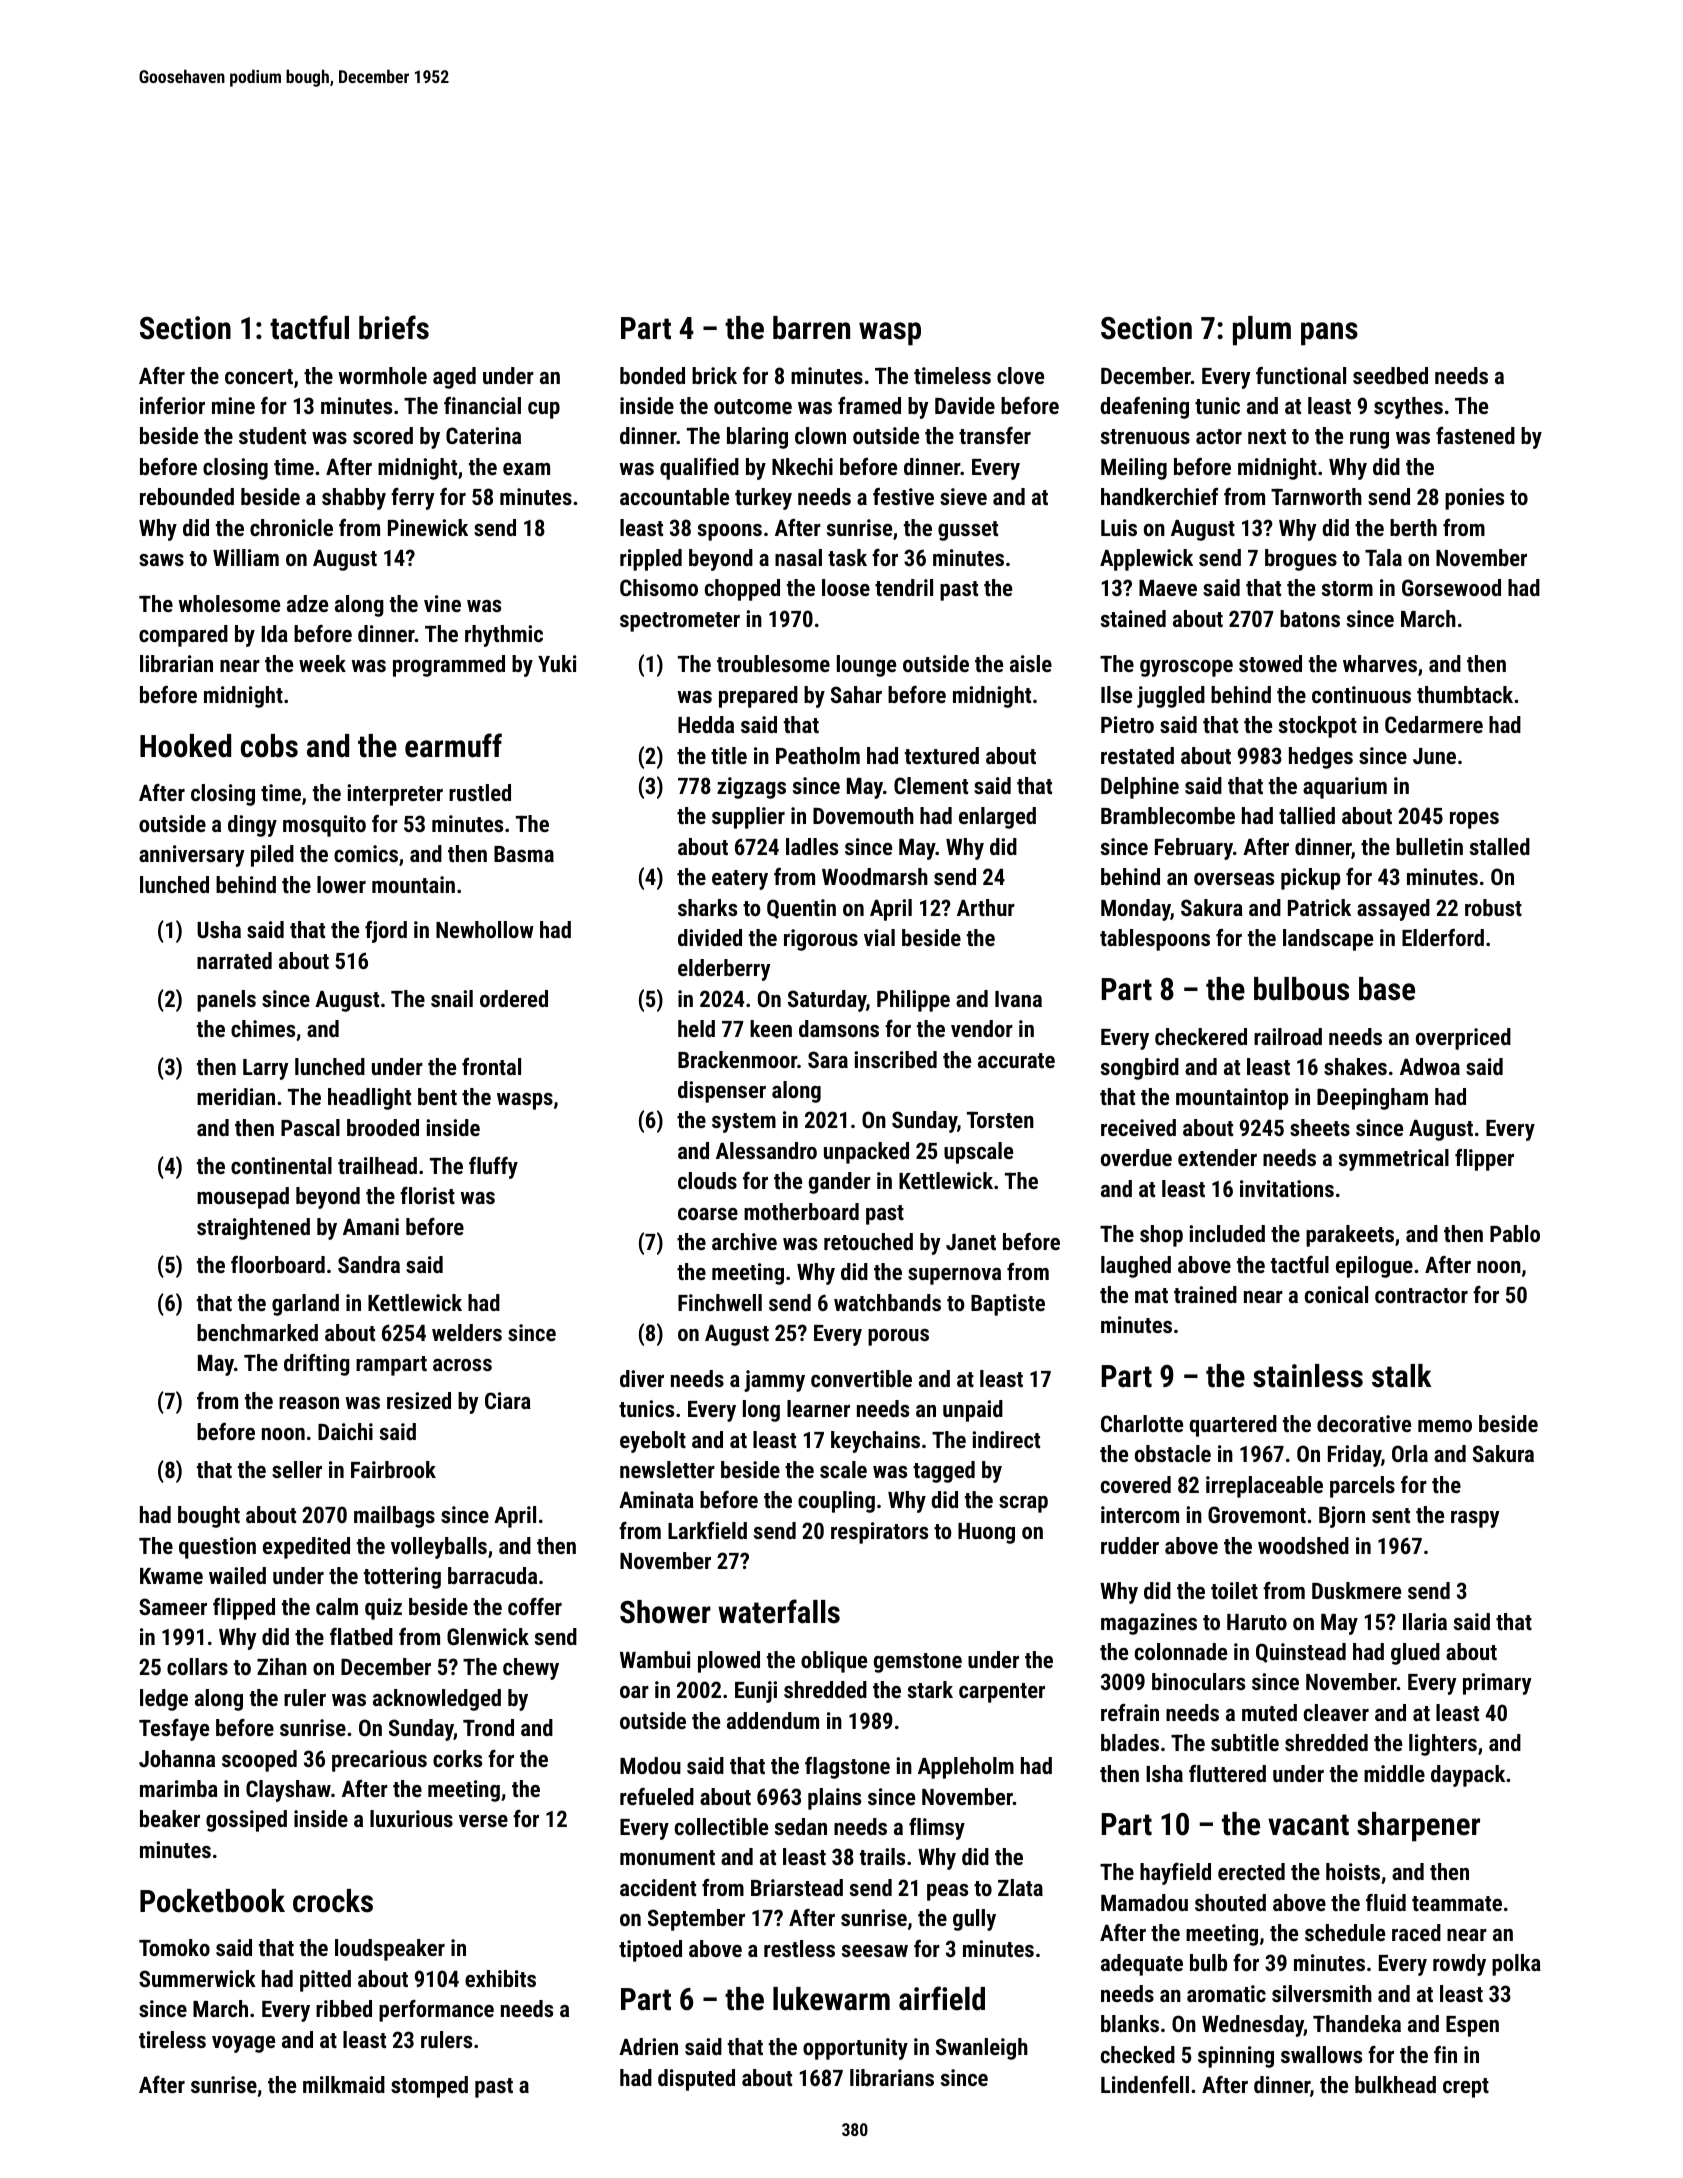  Describe the element at coordinates (696, 2080) in the screenshot. I see `disputed` at that location.
